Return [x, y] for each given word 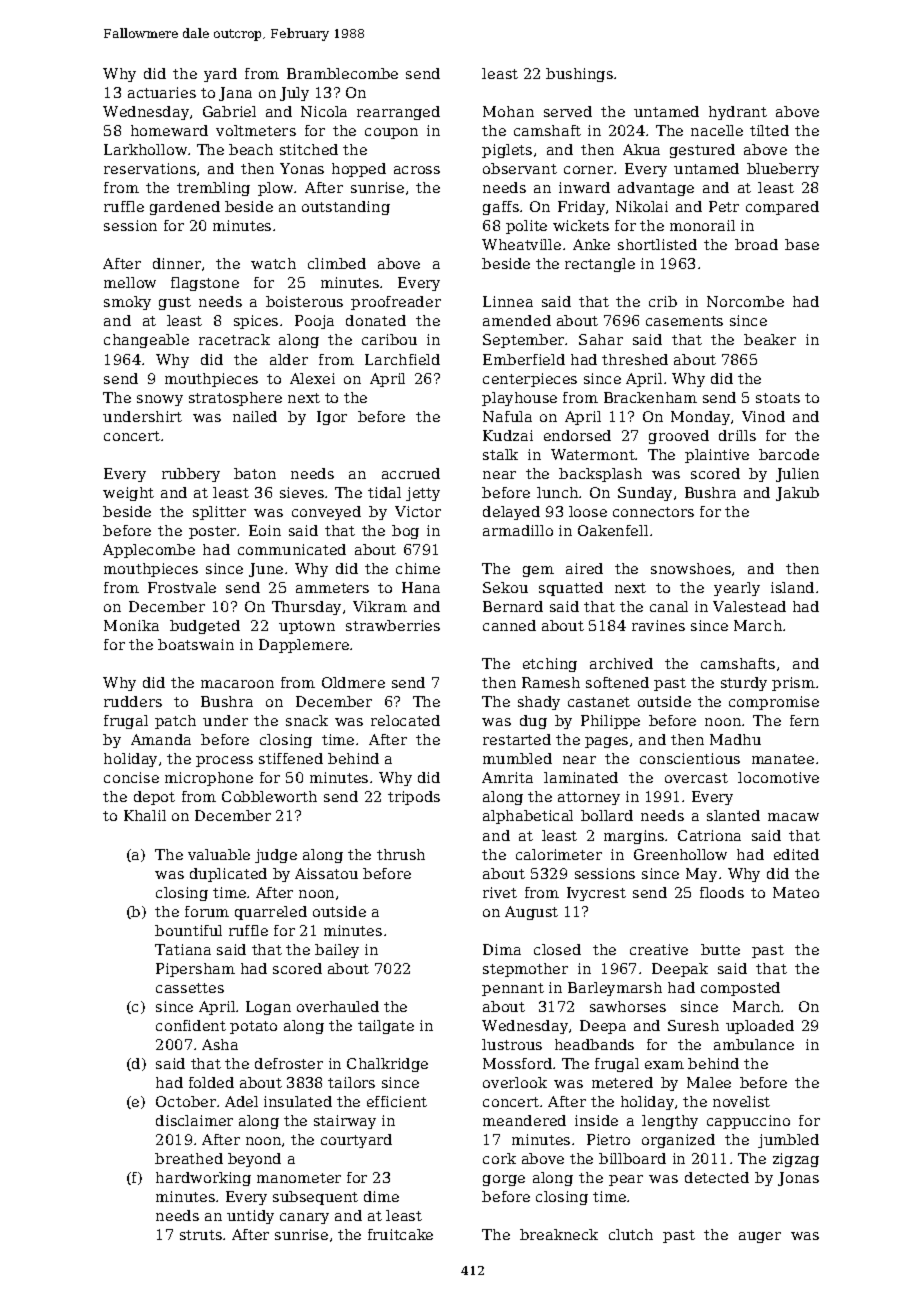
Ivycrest [596, 894]
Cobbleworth [269, 796]
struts [201, 1235]
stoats [778, 398]
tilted [769, 130]
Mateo [796, 892]
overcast [696, 778]
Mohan [508, 111]
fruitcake [400, 1234]
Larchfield [402, 359]
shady [539, 703]
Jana [235, 94]
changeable [146, 341]
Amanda [161, 739]
